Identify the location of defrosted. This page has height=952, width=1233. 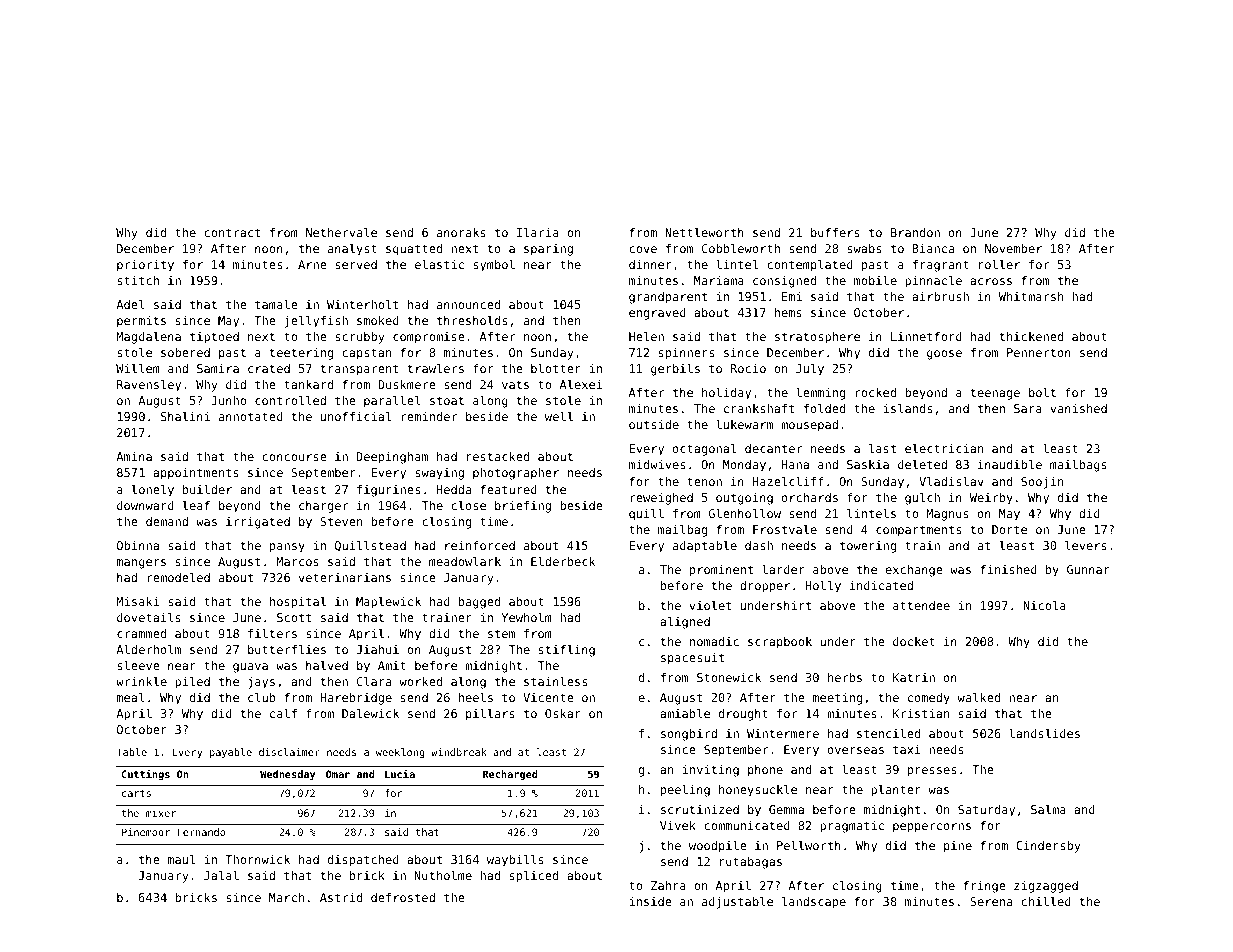
(403, 897).
